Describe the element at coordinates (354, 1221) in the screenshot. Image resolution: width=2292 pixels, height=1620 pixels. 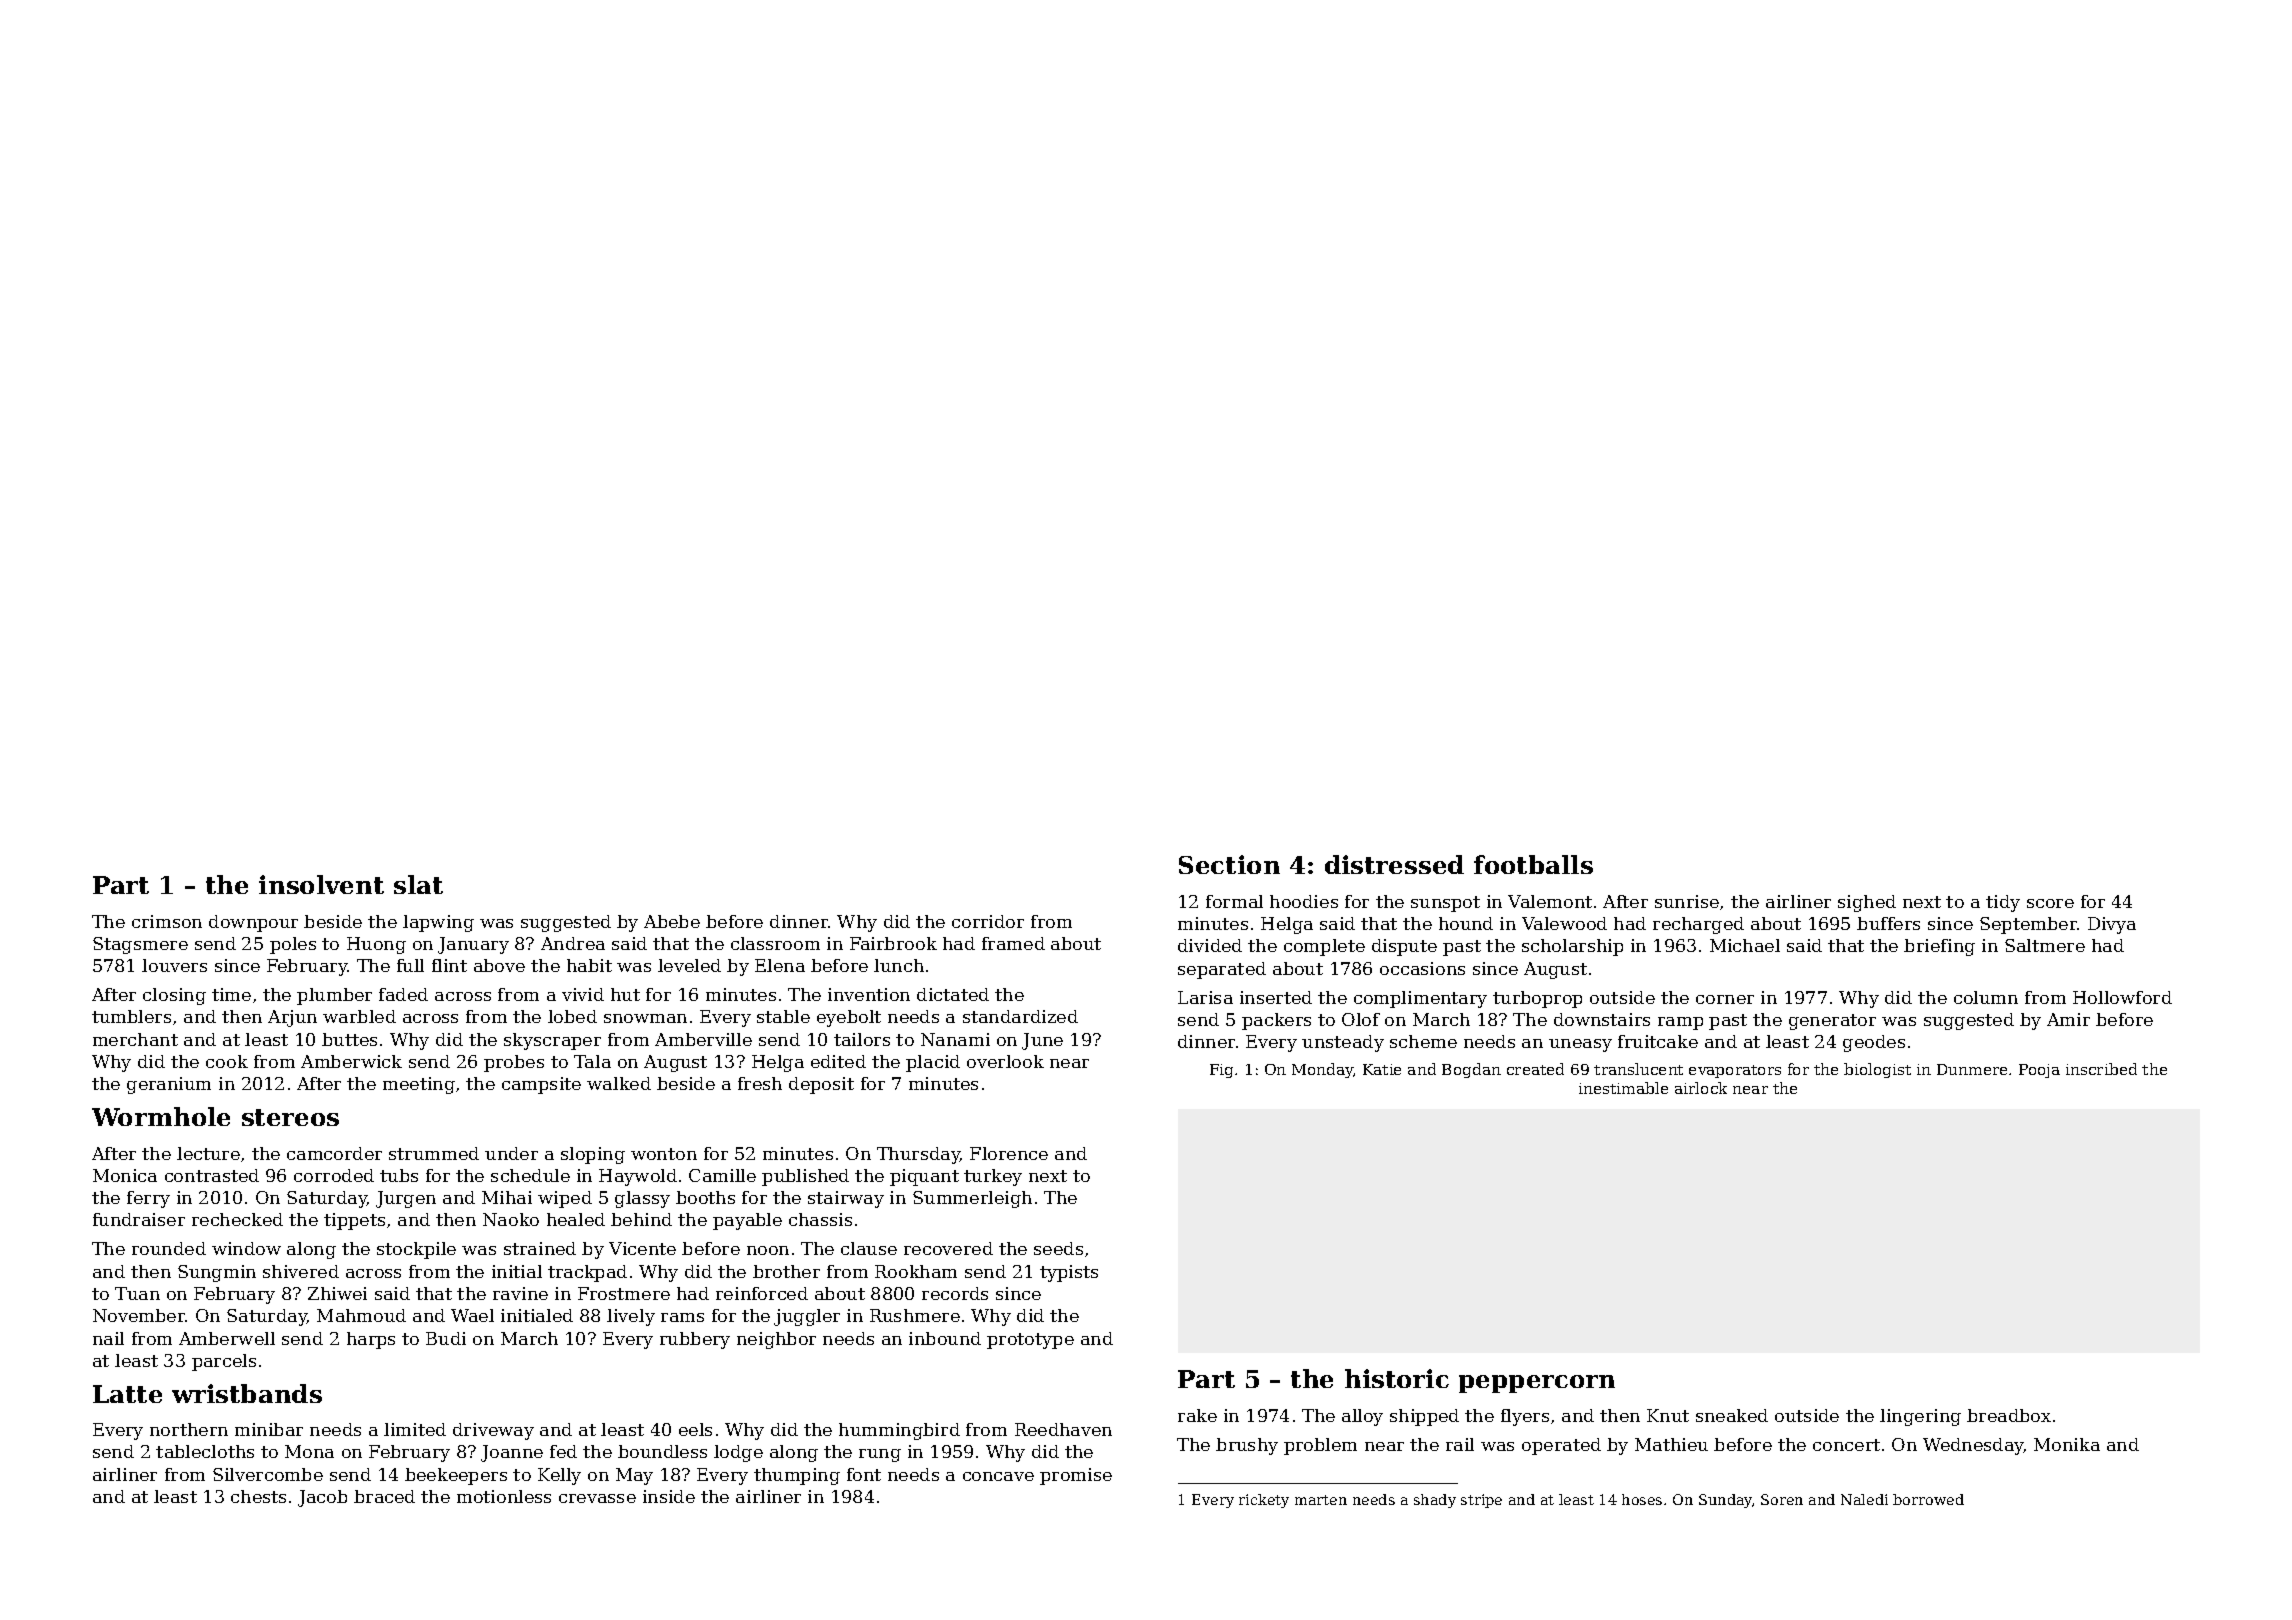
I see `tippets` at that location.
